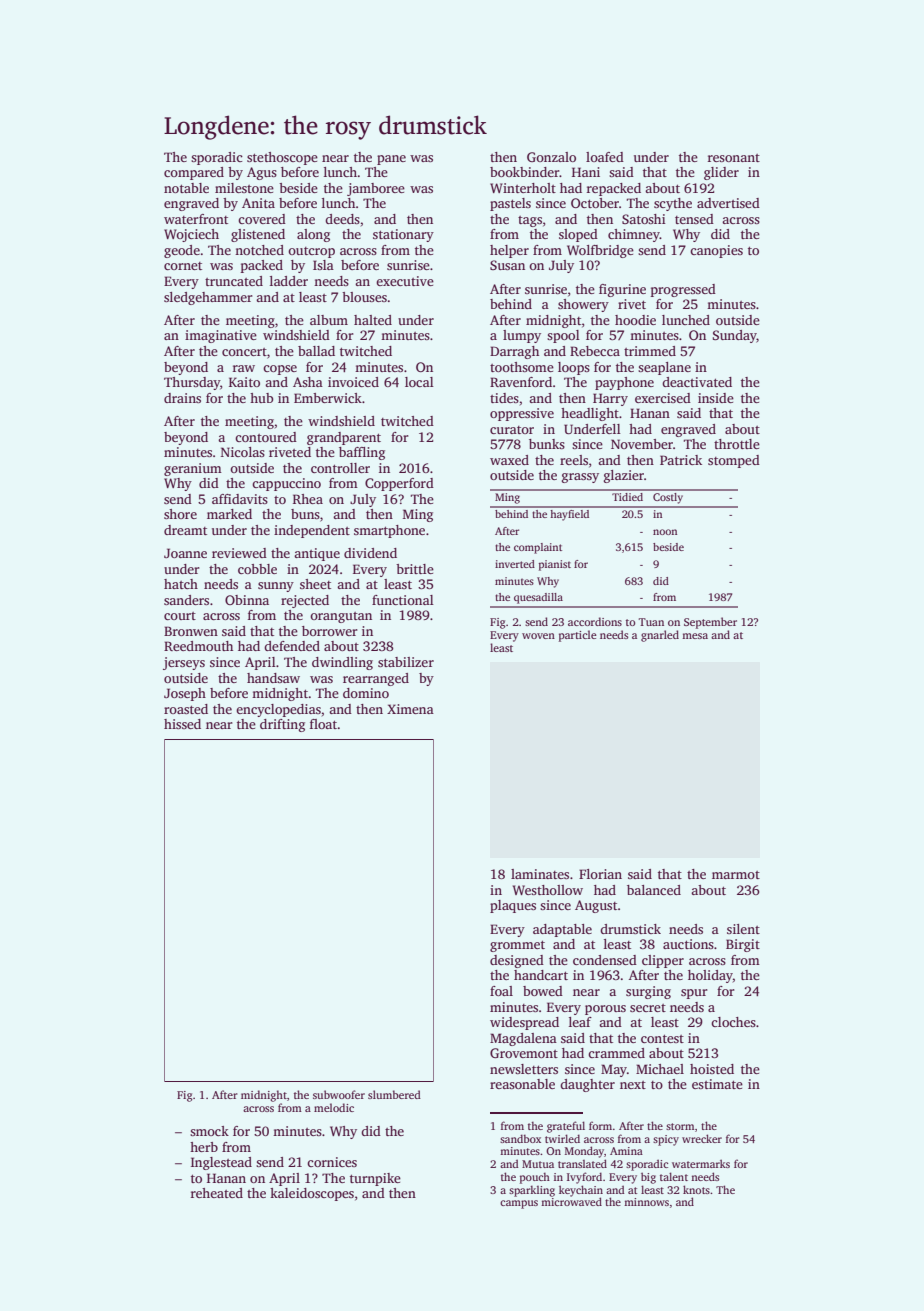  Describe the element at coordinates (239, 553) in the page. I see `reviewed` at that location.
